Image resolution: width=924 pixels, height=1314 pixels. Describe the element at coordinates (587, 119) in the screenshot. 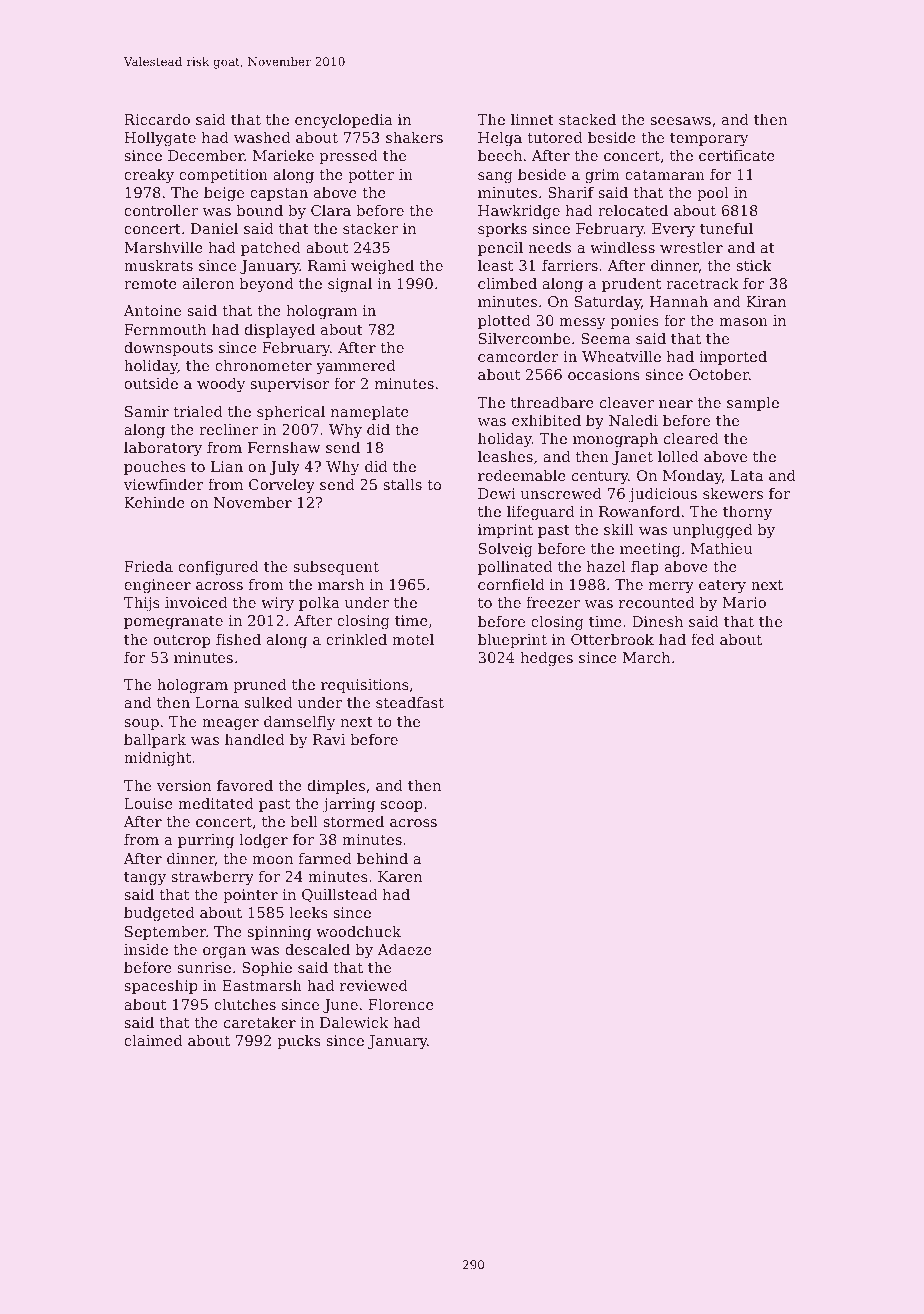

I see `stacked` at that location.
